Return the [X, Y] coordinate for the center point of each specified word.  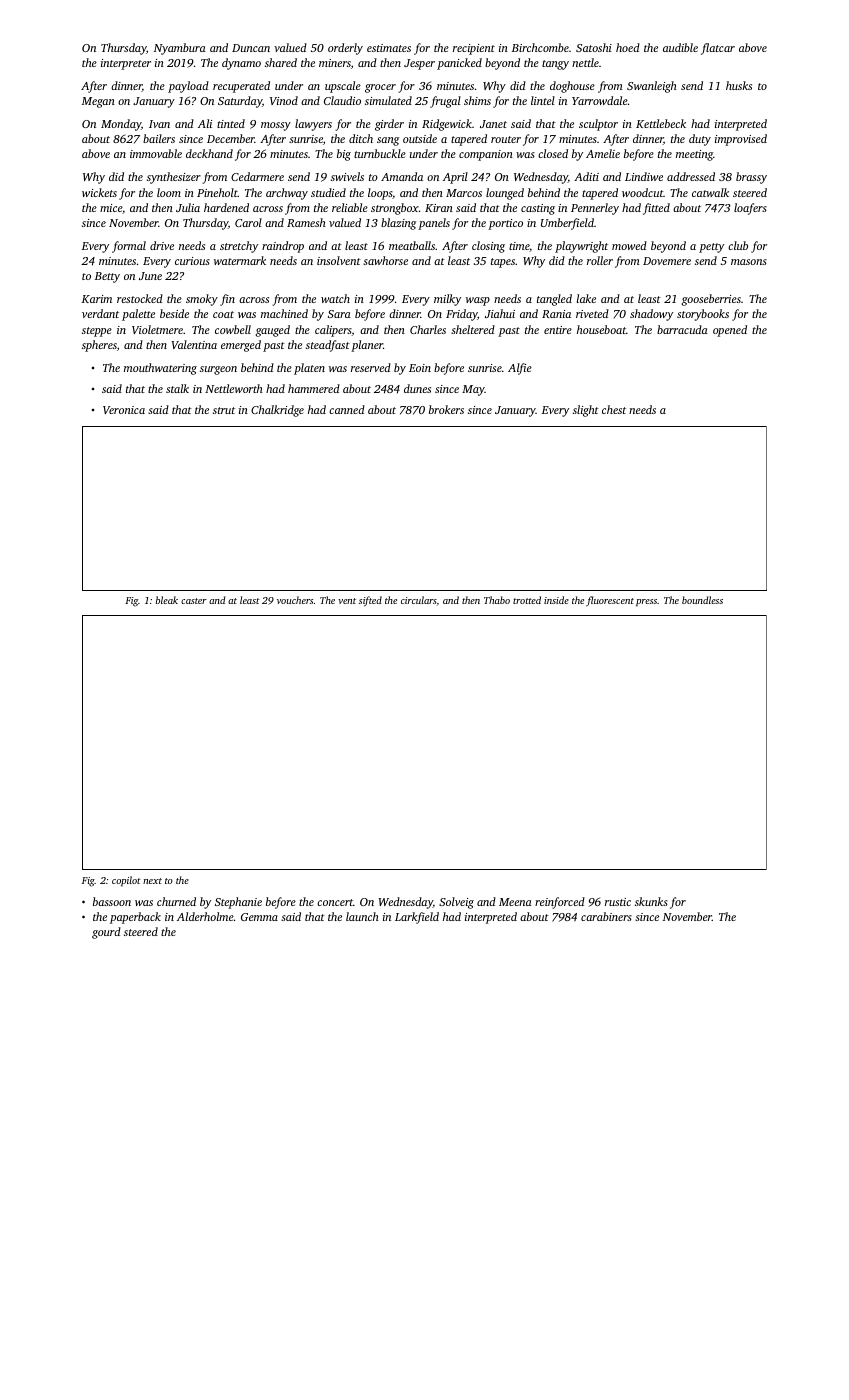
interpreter [126, 64]
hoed [628, 47]
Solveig [456, 903]
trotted [527, 600]
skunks [651, 901]
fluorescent [610, 601]
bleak [167, 600]
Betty [107, 277]
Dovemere [667, 261]
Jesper [419, 64]
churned [176, 901]
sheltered [473, 329]
